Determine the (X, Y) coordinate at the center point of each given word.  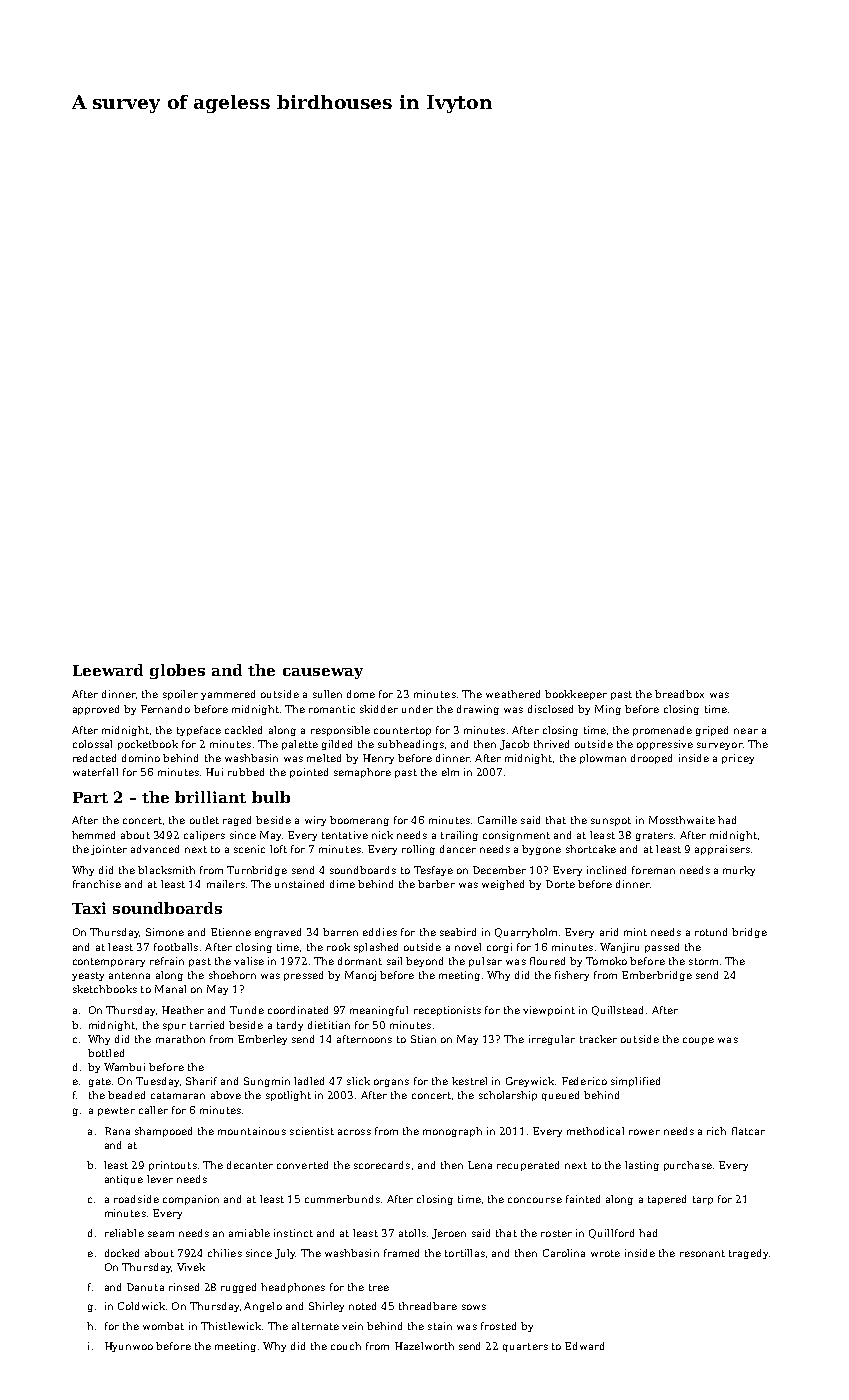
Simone (165, 932)
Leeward (108, 670)
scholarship (508, 1096)
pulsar (485, 962)
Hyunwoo (129, 1347)
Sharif (201, 1081)
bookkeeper (576, 695)
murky (739, 871)
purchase (688, 1166)
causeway (323, 673)
